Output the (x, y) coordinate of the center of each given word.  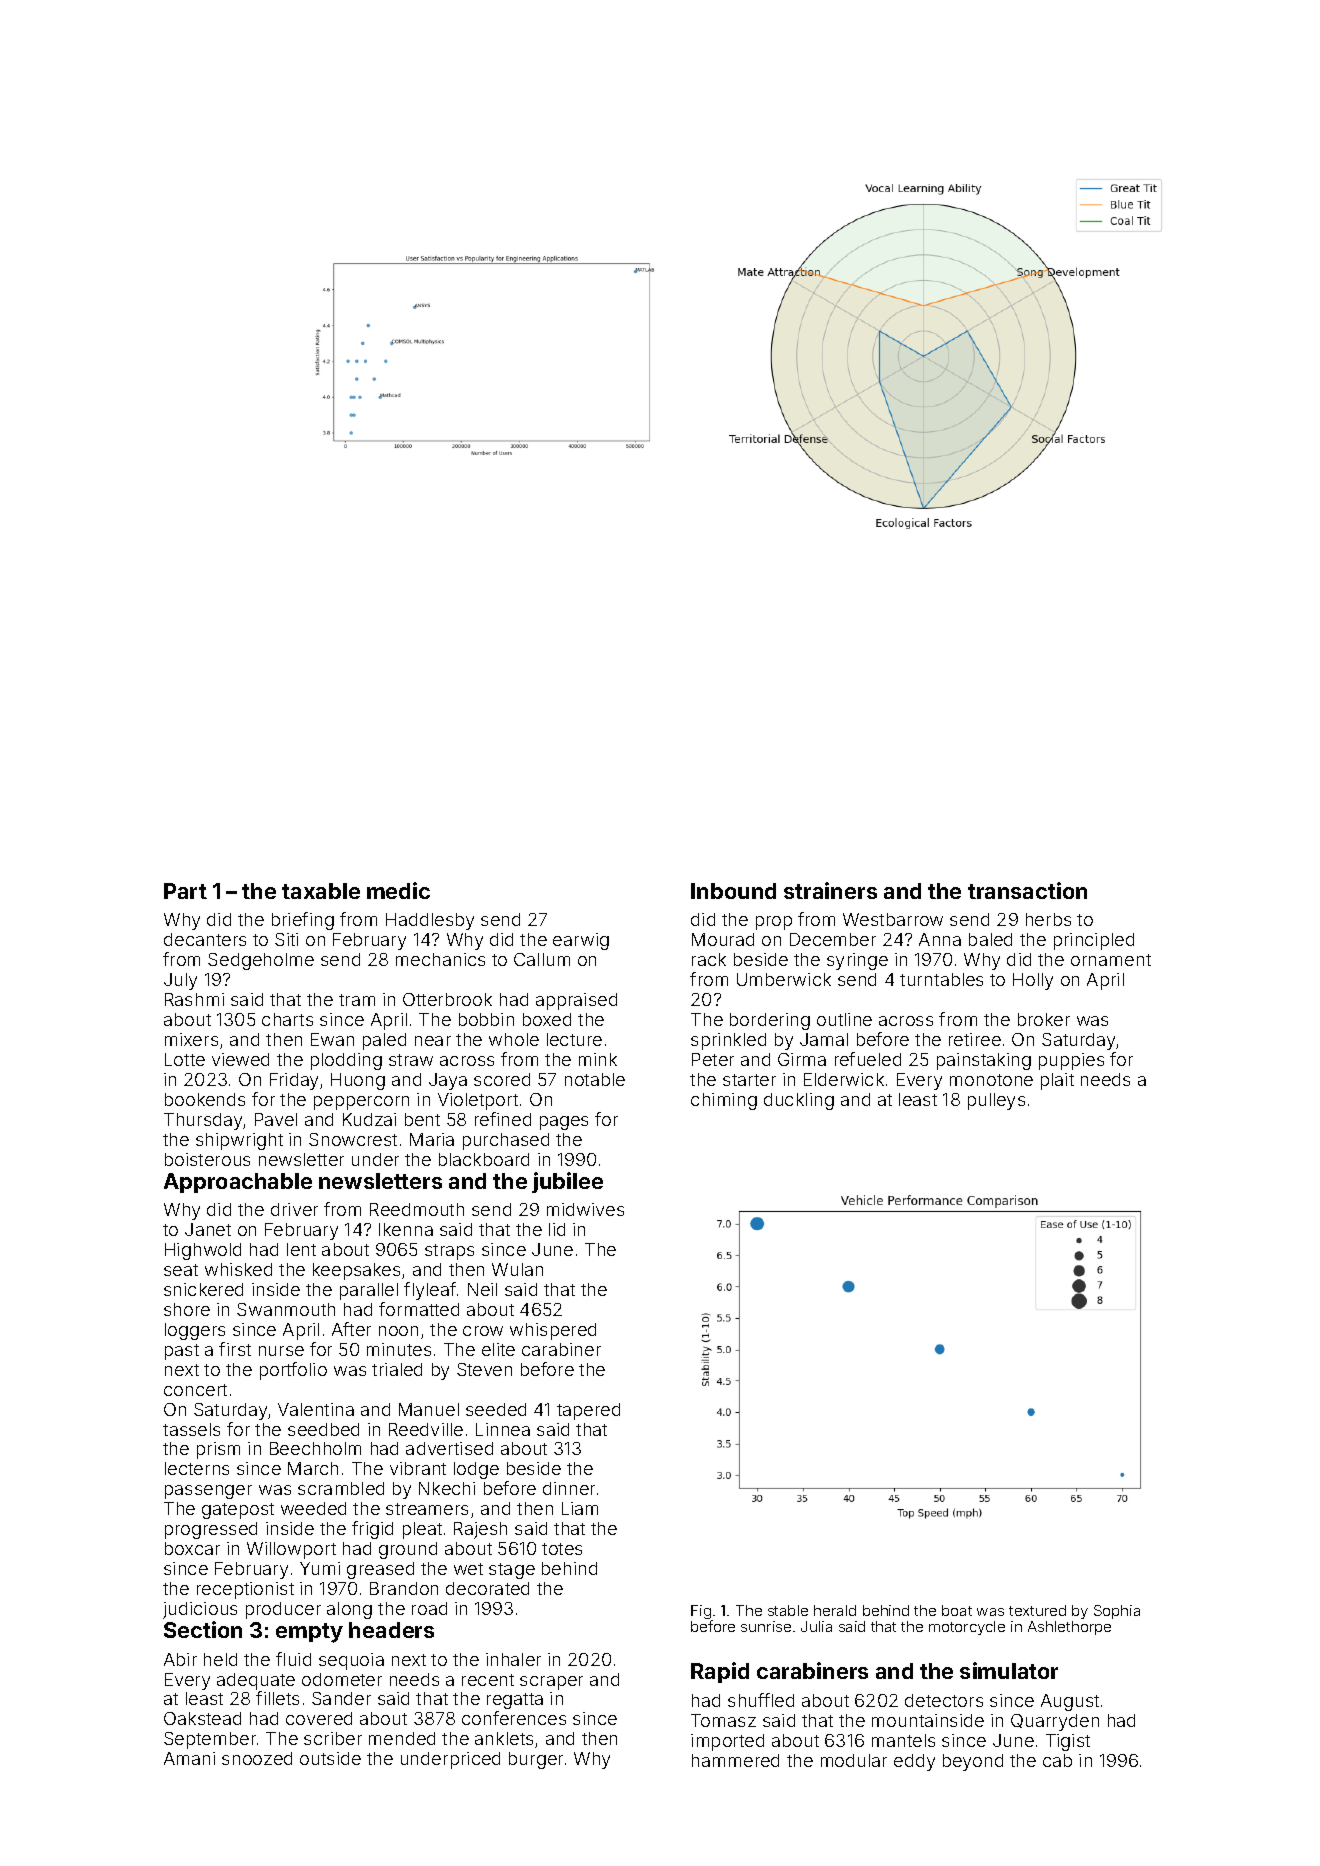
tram (357, 1000)
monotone (991, 1080)
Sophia (1117, 1612)
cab (1057, 1760)
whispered (553, 1331)
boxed (547, 1019)
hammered (735, 1760)
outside (330, 1758)
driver (294, 1209)
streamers (427, 1509)
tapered (588, 1411)
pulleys (996, 1101)
